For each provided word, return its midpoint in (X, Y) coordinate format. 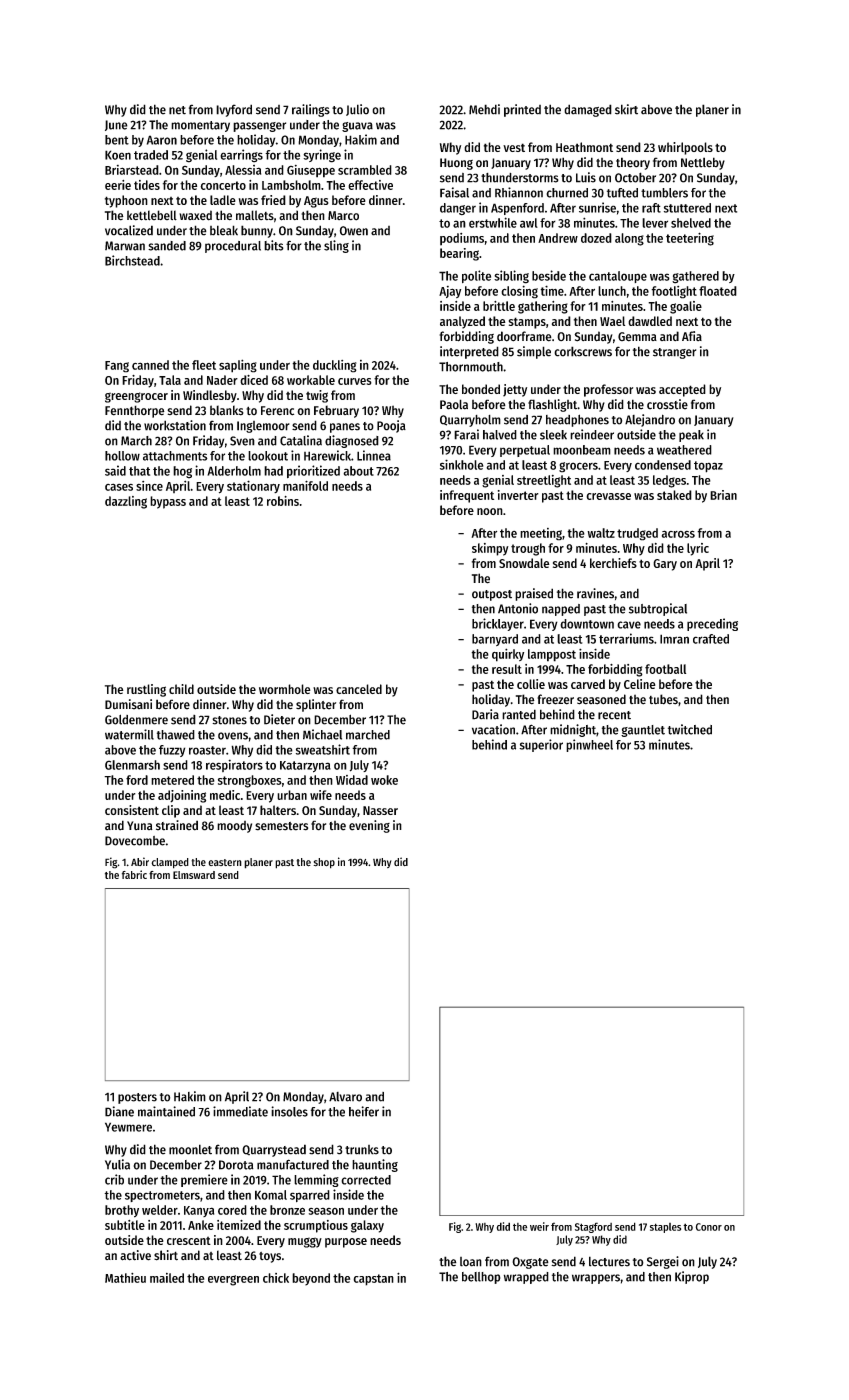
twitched (690, 729)
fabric (134, 874)
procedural (233, 247)
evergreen (233, 1280)
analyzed (462, 322)
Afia (692, 336)
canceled (359, 689)
